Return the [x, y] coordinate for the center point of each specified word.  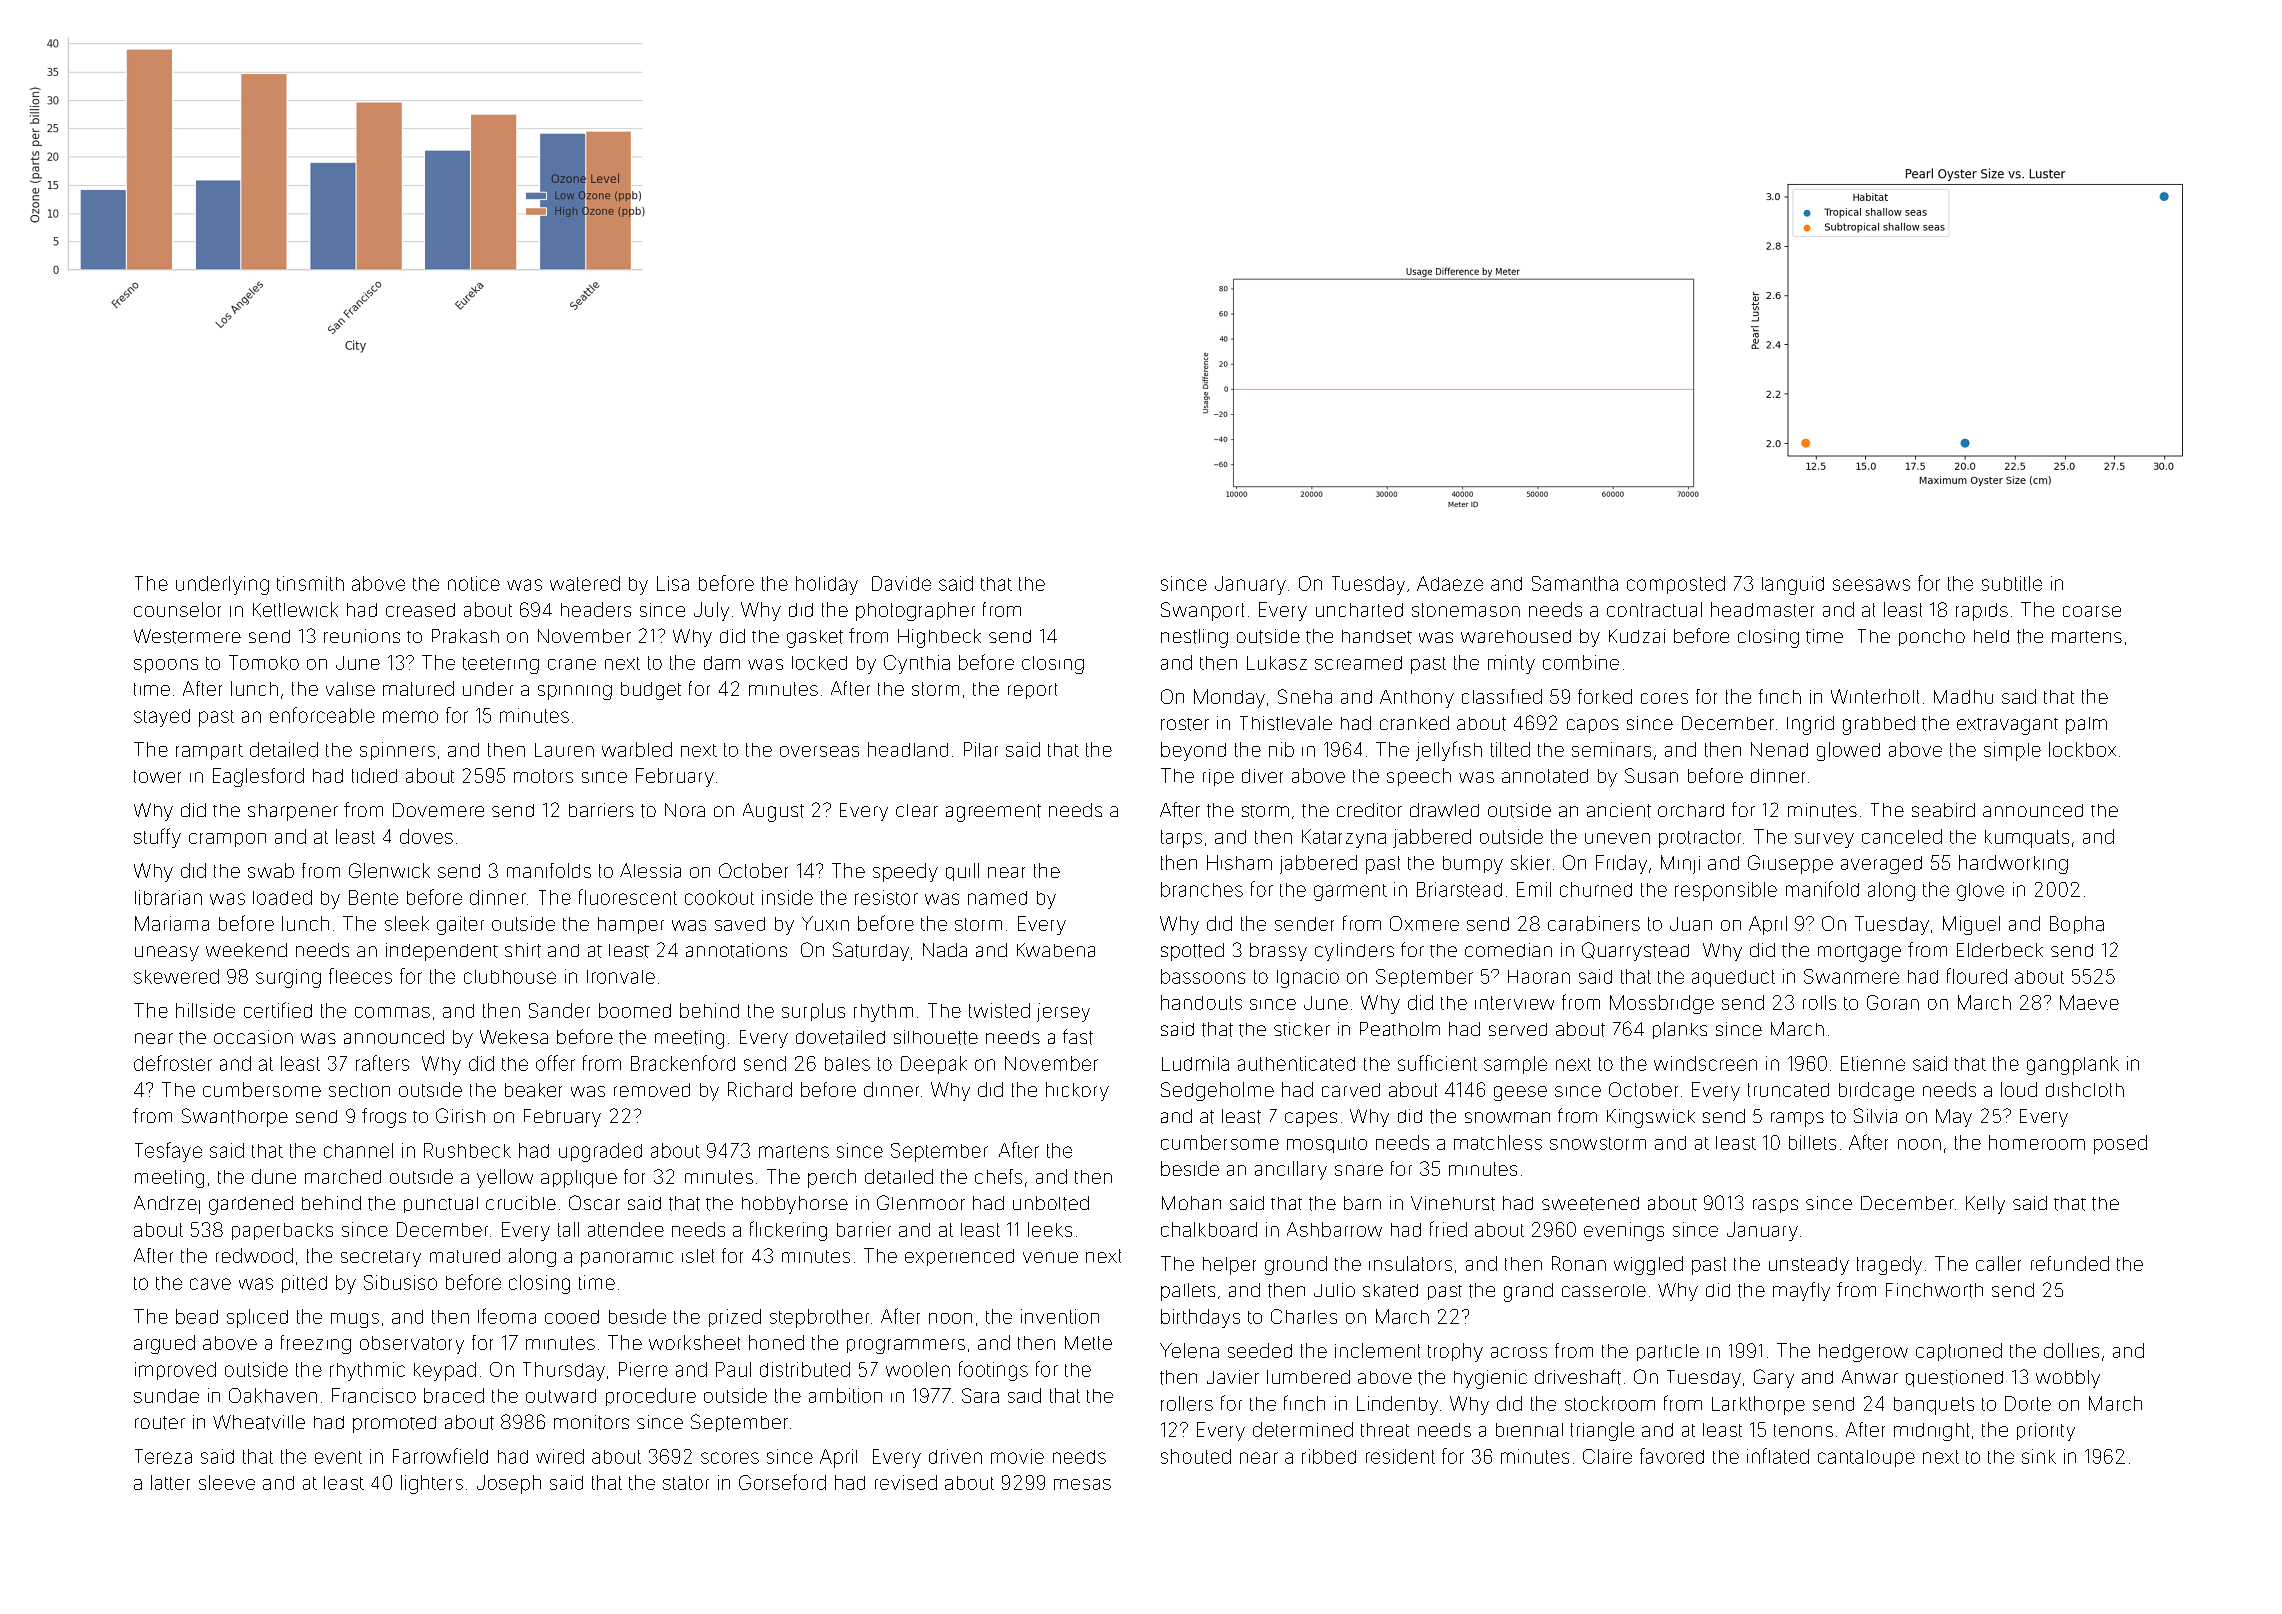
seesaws [1871, 585]
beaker [533, 1090]
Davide [901, 583]
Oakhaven [273, 1395]
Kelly [1985, 1205]
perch [832, 1178]
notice [474, 583]
